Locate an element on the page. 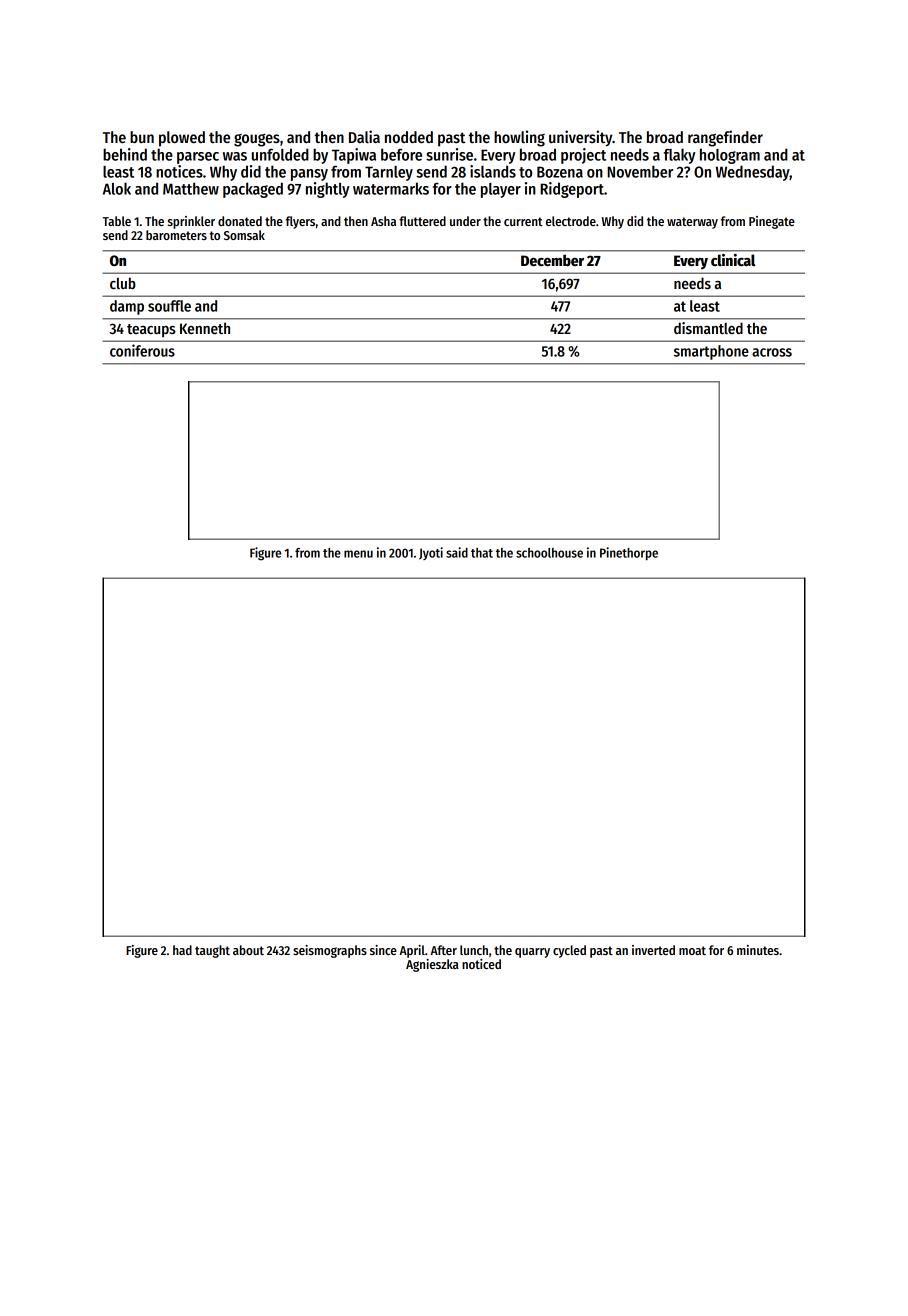  howling is located at coordinates (519, 138).
